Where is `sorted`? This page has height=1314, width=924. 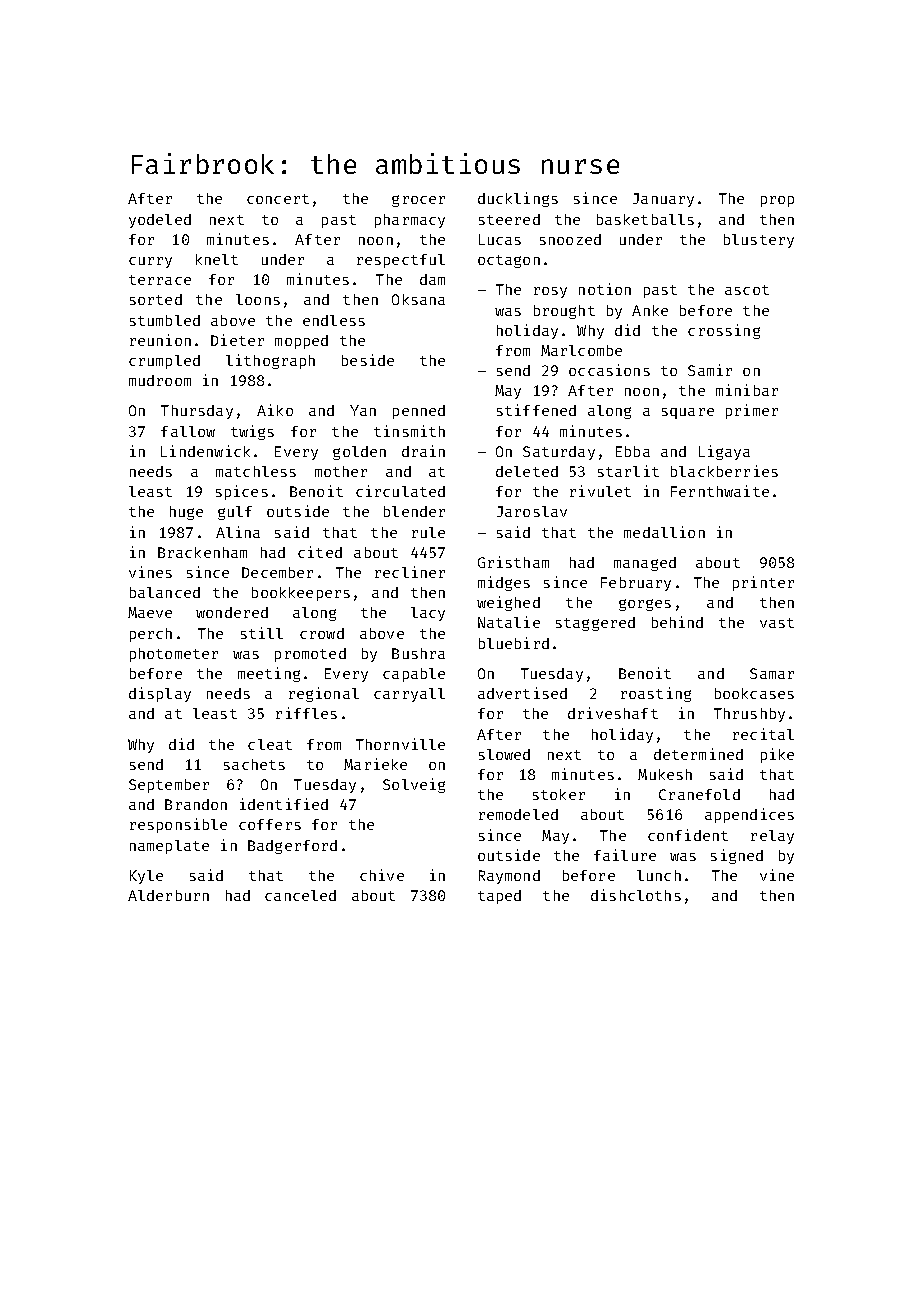
sorted is located at coordinates (156, 299).
